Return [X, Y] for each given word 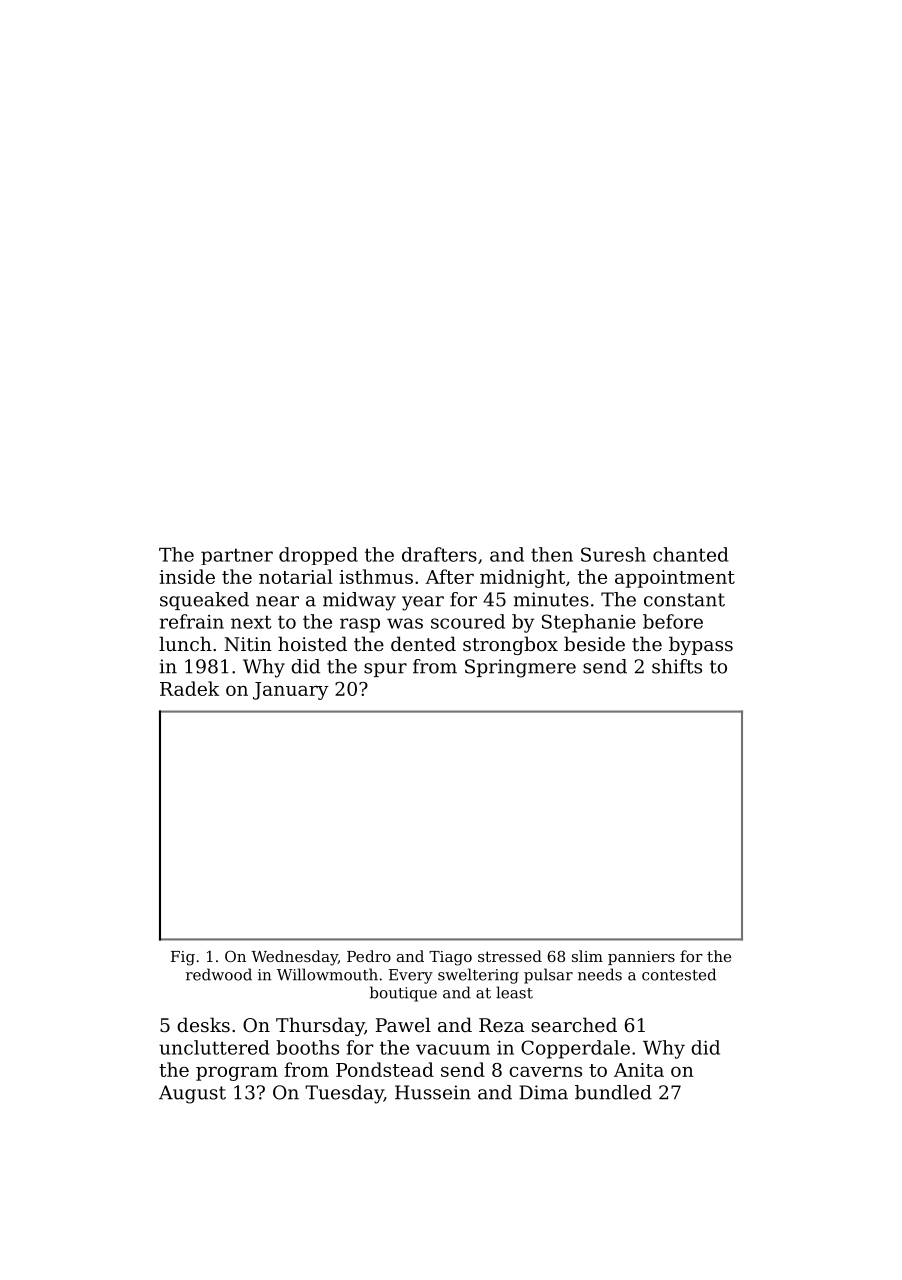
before [673, 621]
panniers [641, 958]
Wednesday [294, 958]
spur [385, 670]
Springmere [520, 668]
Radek [189, 688]
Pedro [369, 956]
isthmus [376, 576]
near [277, 601]
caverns [545, 1071]
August [192, 1094]
